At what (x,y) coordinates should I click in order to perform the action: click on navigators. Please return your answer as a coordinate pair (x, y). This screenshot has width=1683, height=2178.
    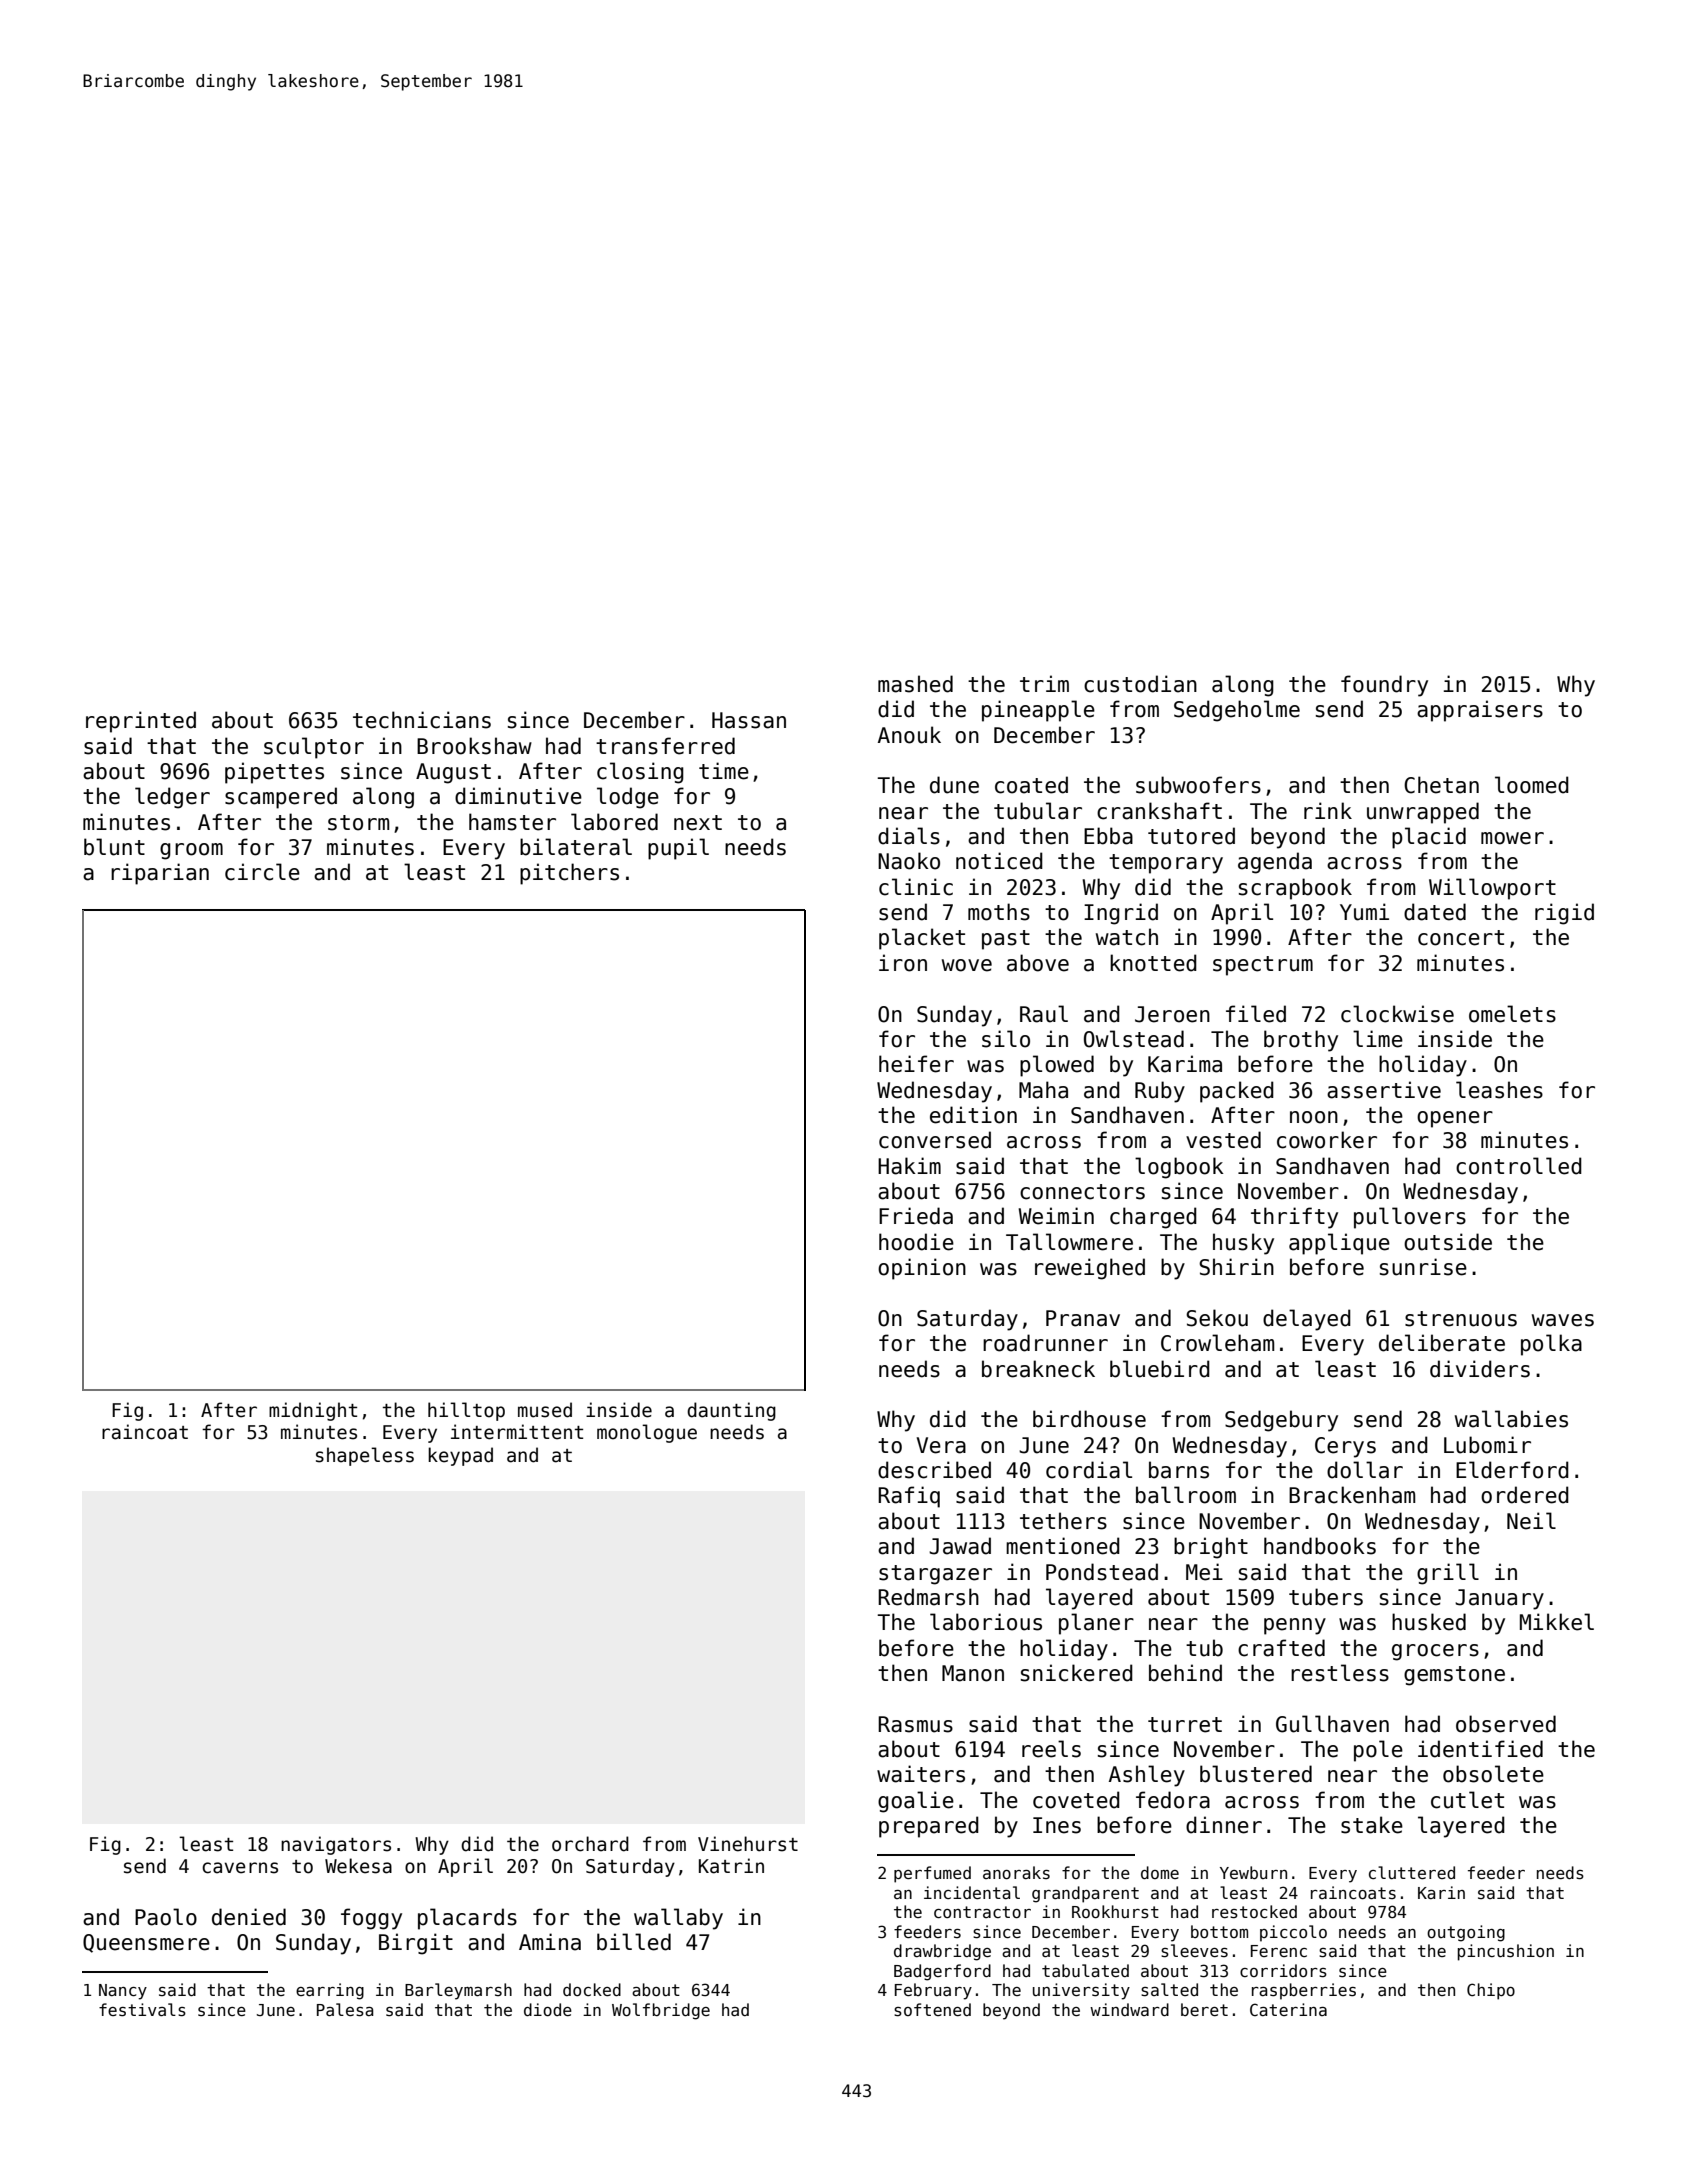
    Looking at the image, I should click on (336, 1845).
